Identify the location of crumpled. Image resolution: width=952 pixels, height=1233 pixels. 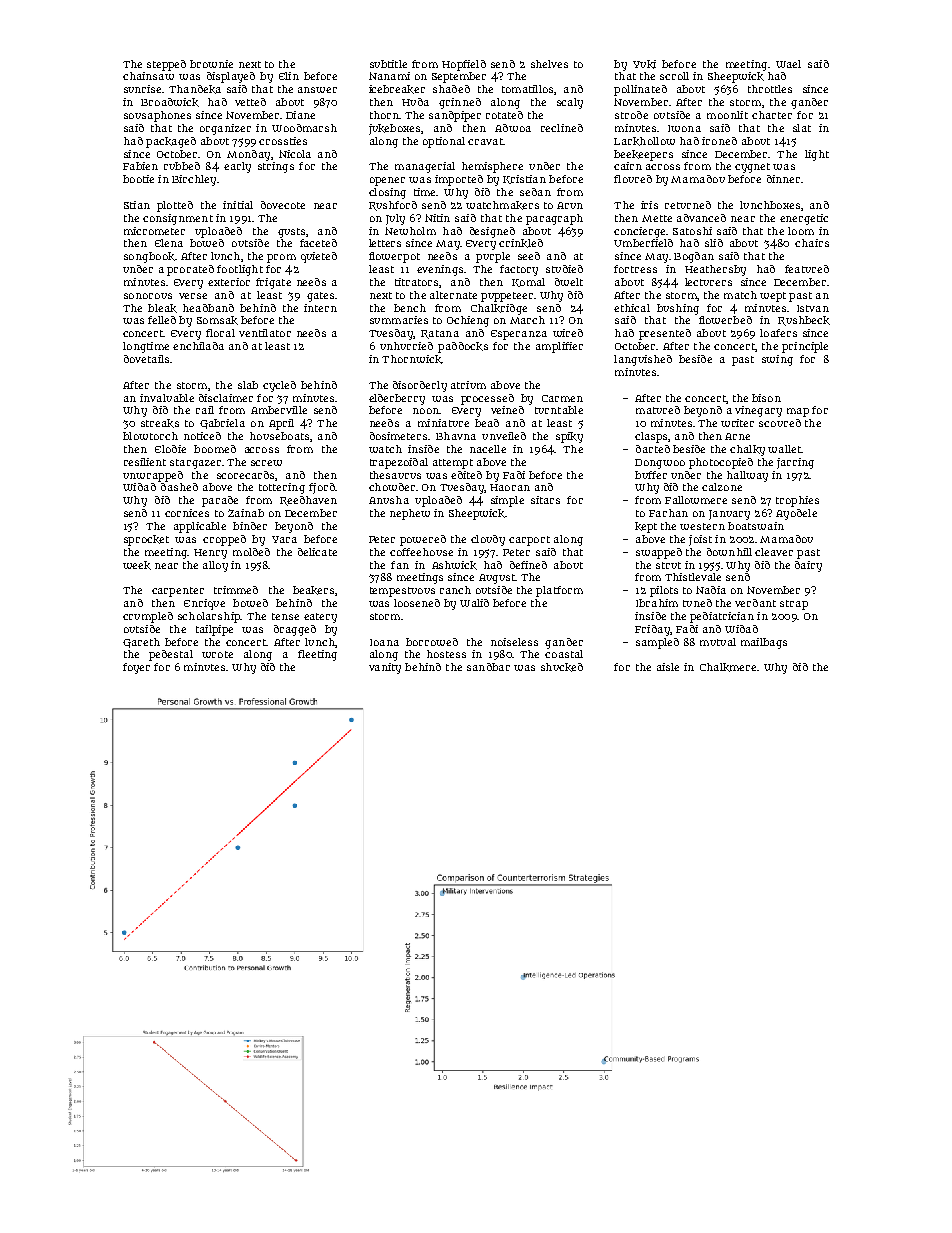
(148, 617).
